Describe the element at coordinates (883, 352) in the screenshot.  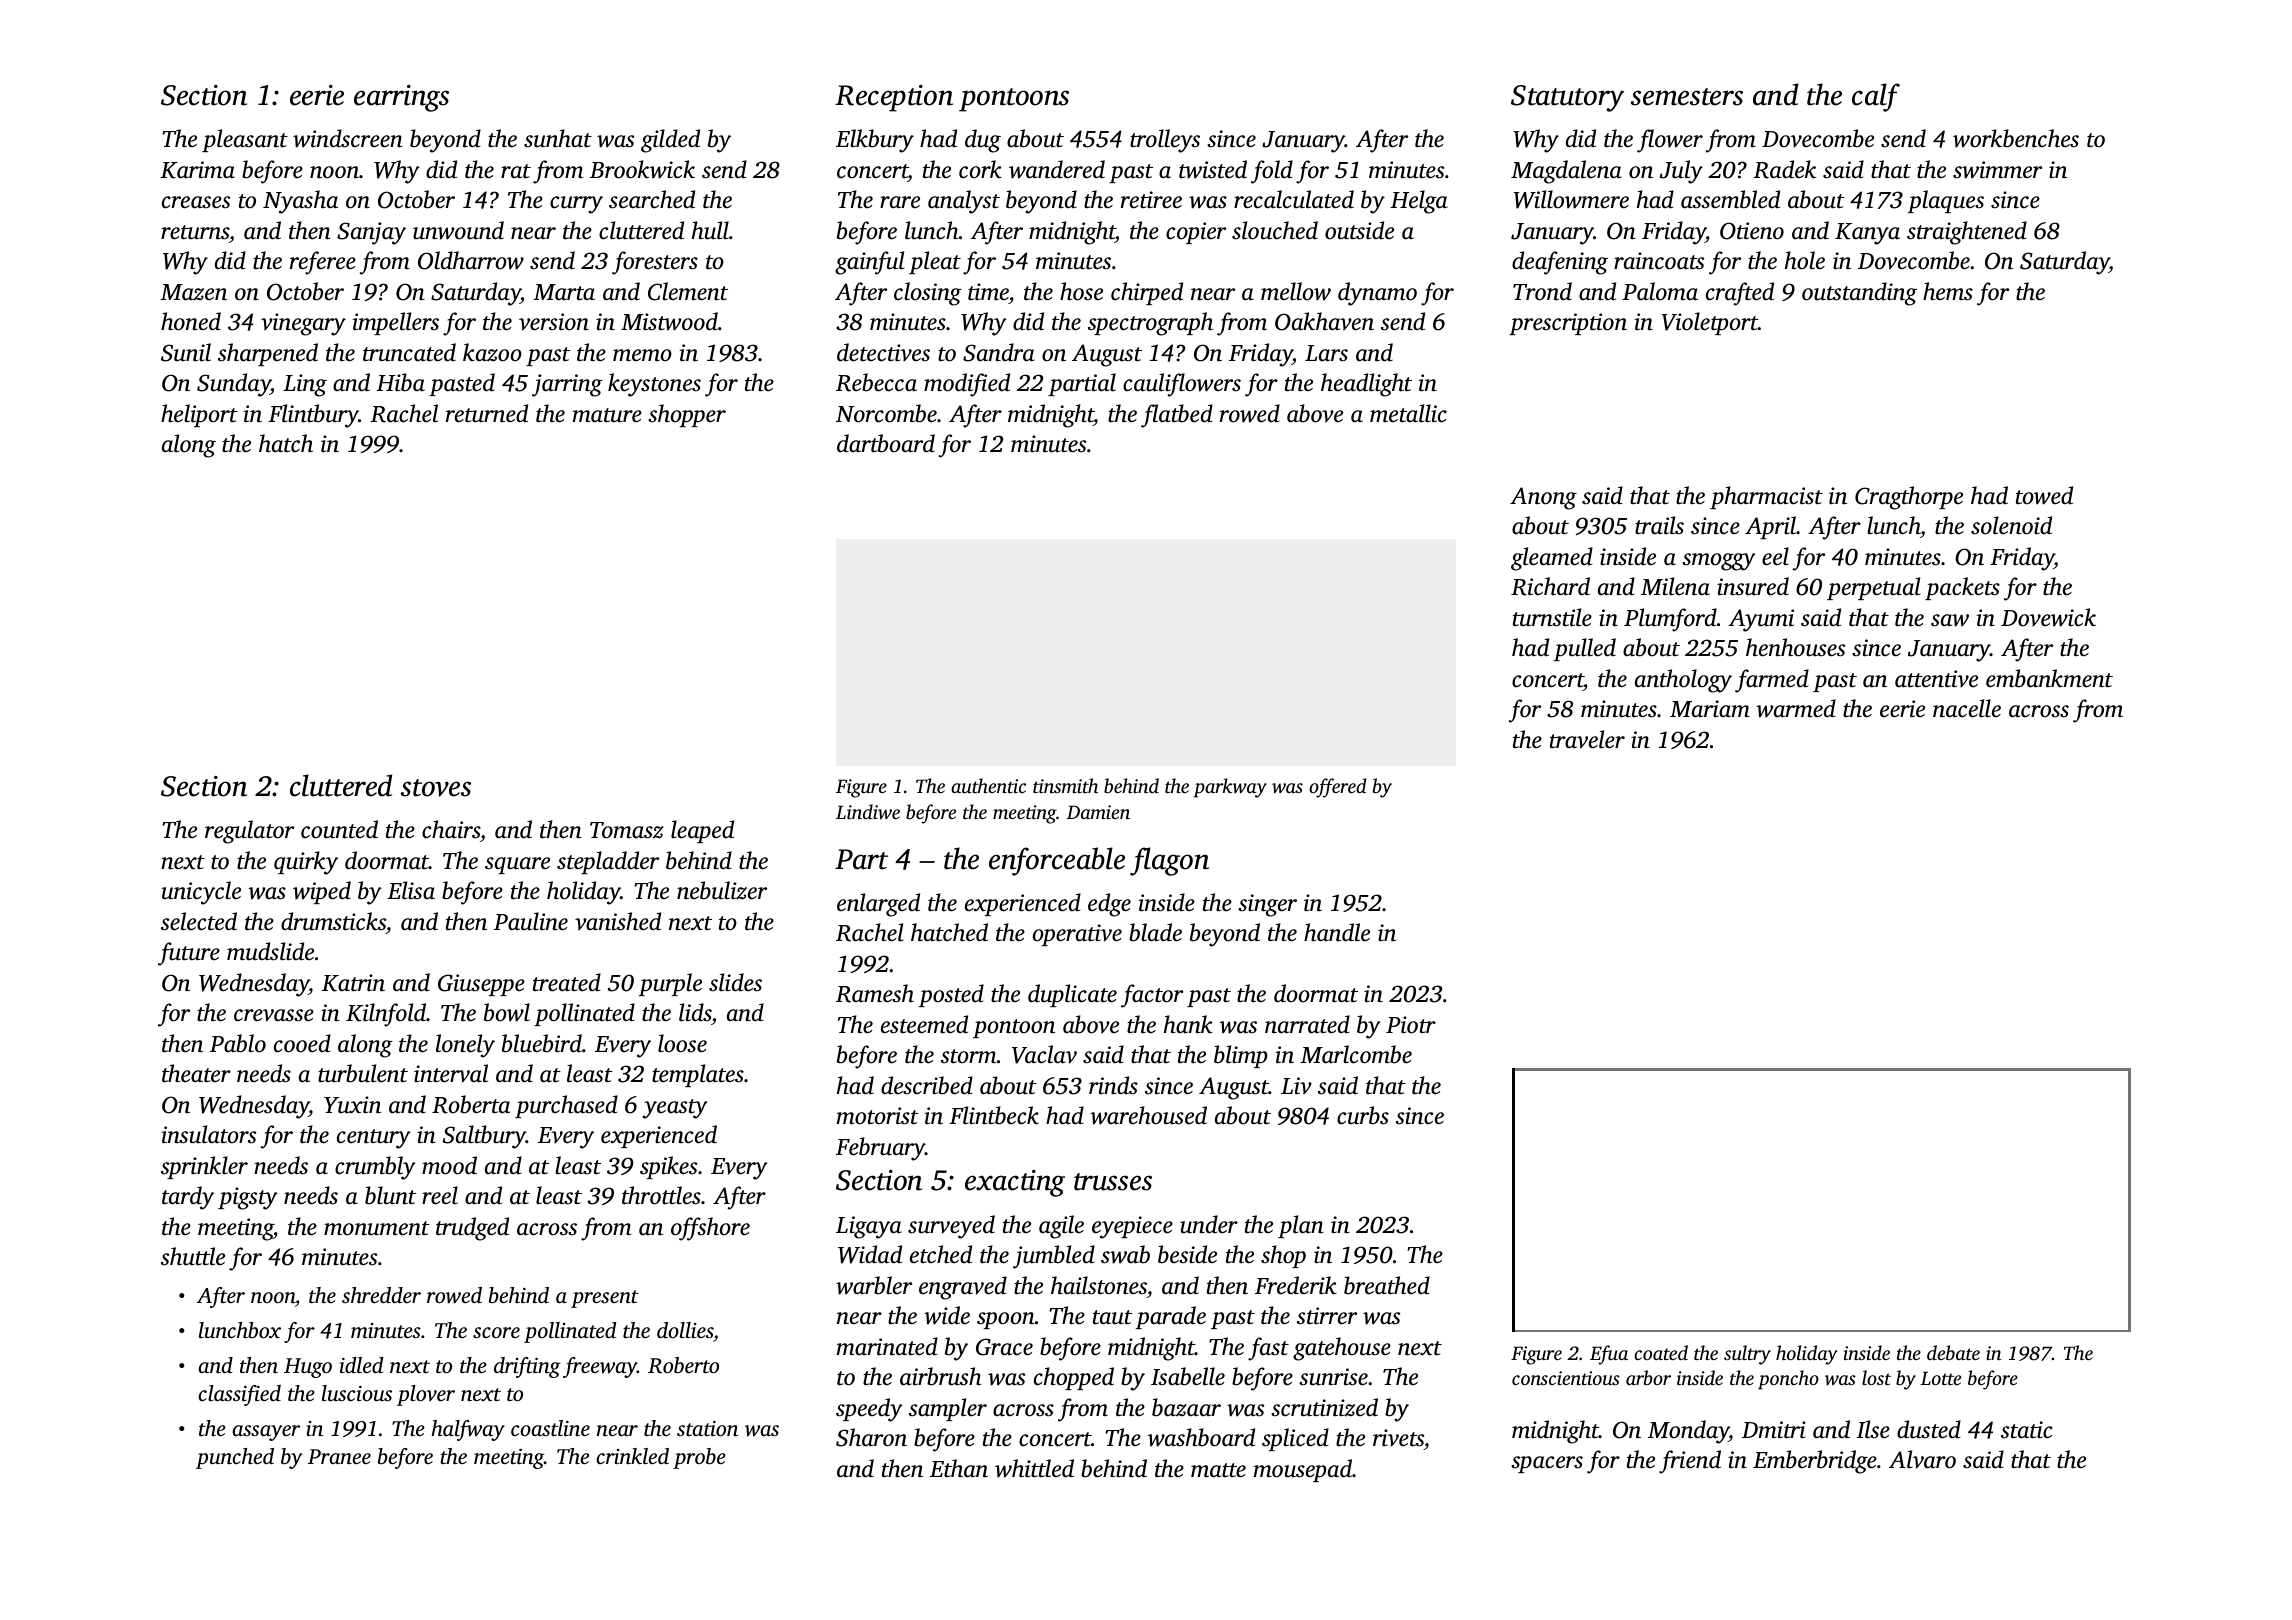
I see `detectives` at that location.
